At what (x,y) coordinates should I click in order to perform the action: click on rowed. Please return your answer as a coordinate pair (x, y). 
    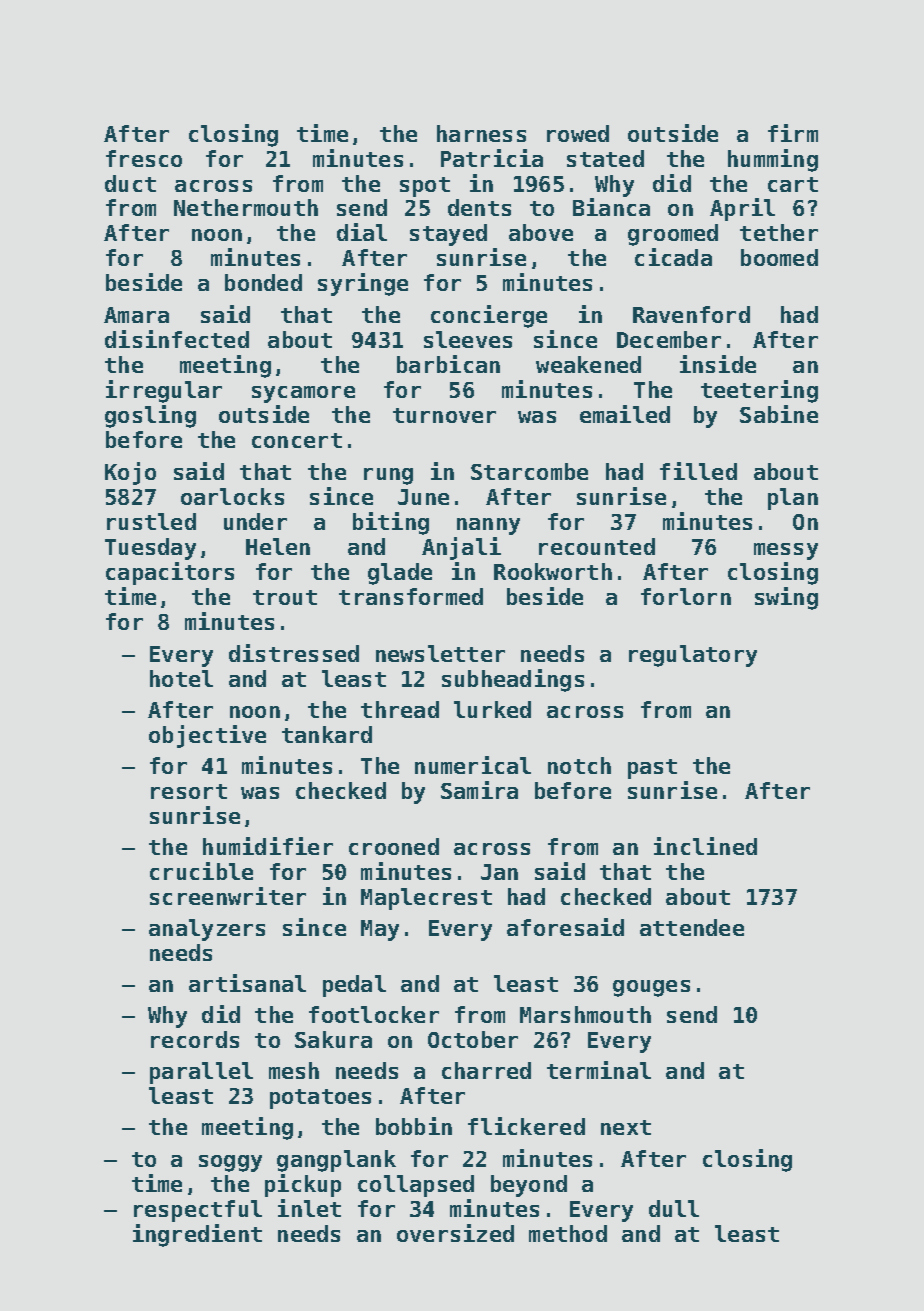
    Looking at the image, I should click on (578, 133).
